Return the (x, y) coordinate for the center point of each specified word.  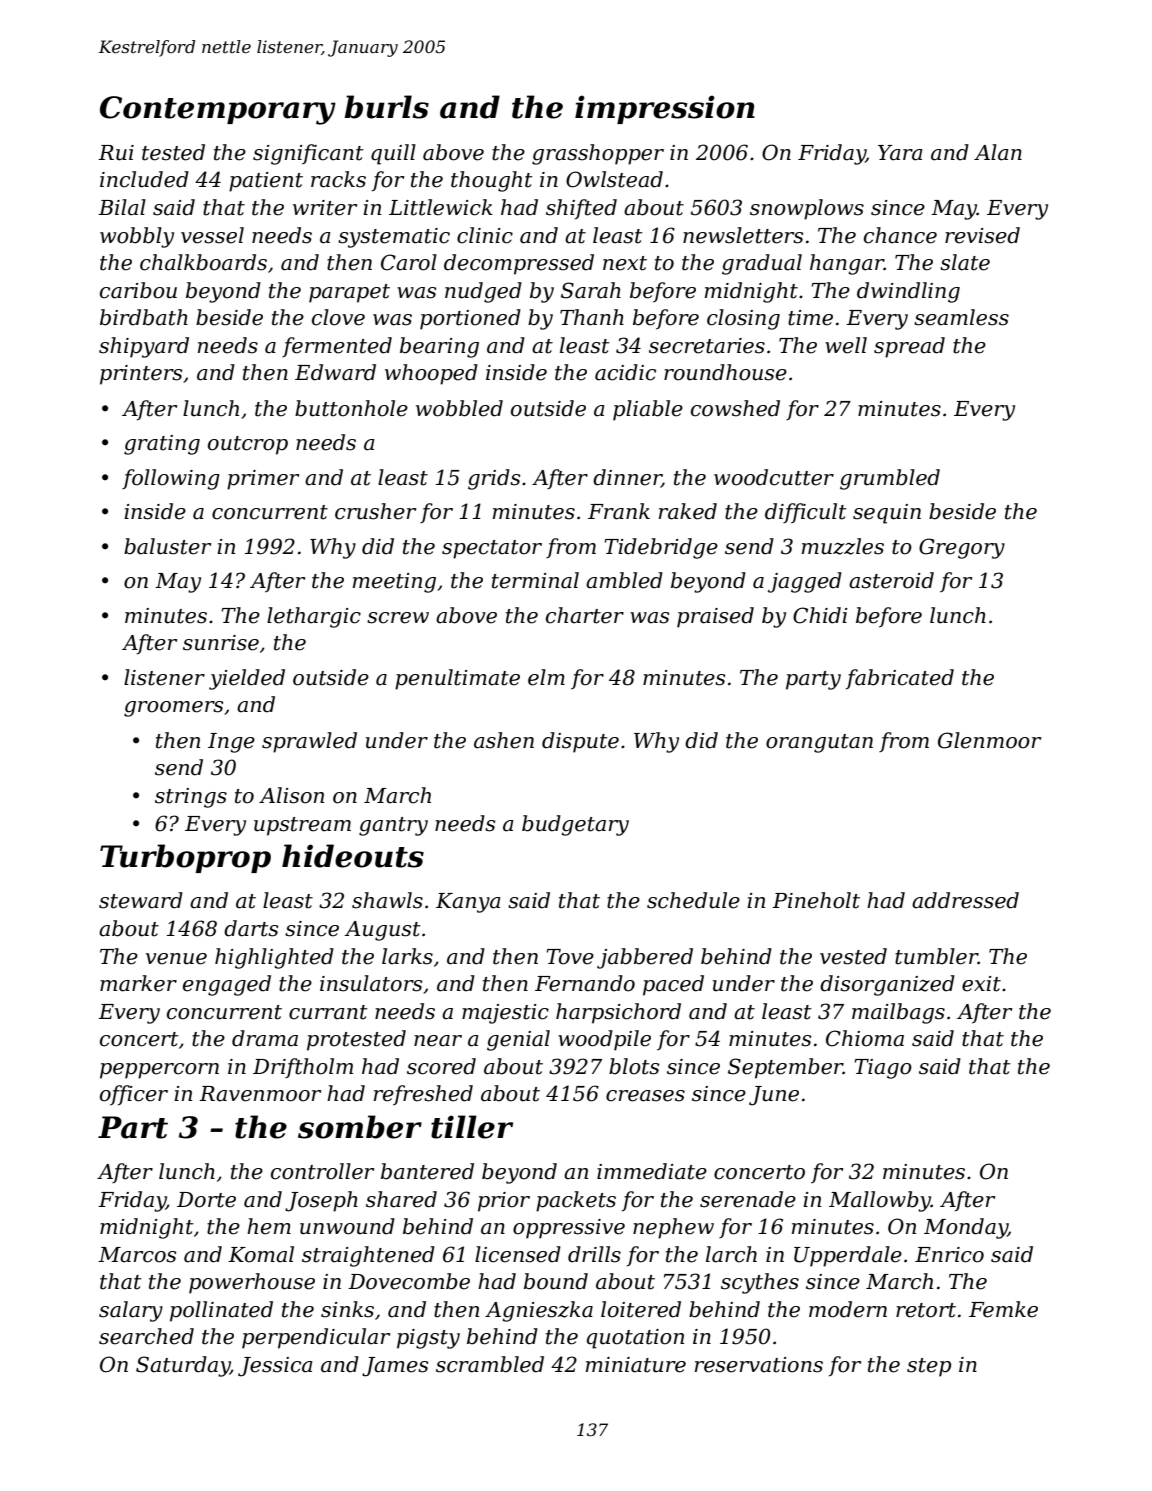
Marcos (137, 1255)
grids (494, 479)
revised (982, 235)
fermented (337, 347)
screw (398, 618)
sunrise (221, 643)
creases (645, 1096)
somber (360, 1127)
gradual (762, 264)
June (774, 1096)
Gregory (962, 548)
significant (308, 154)
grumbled (890, 479)
